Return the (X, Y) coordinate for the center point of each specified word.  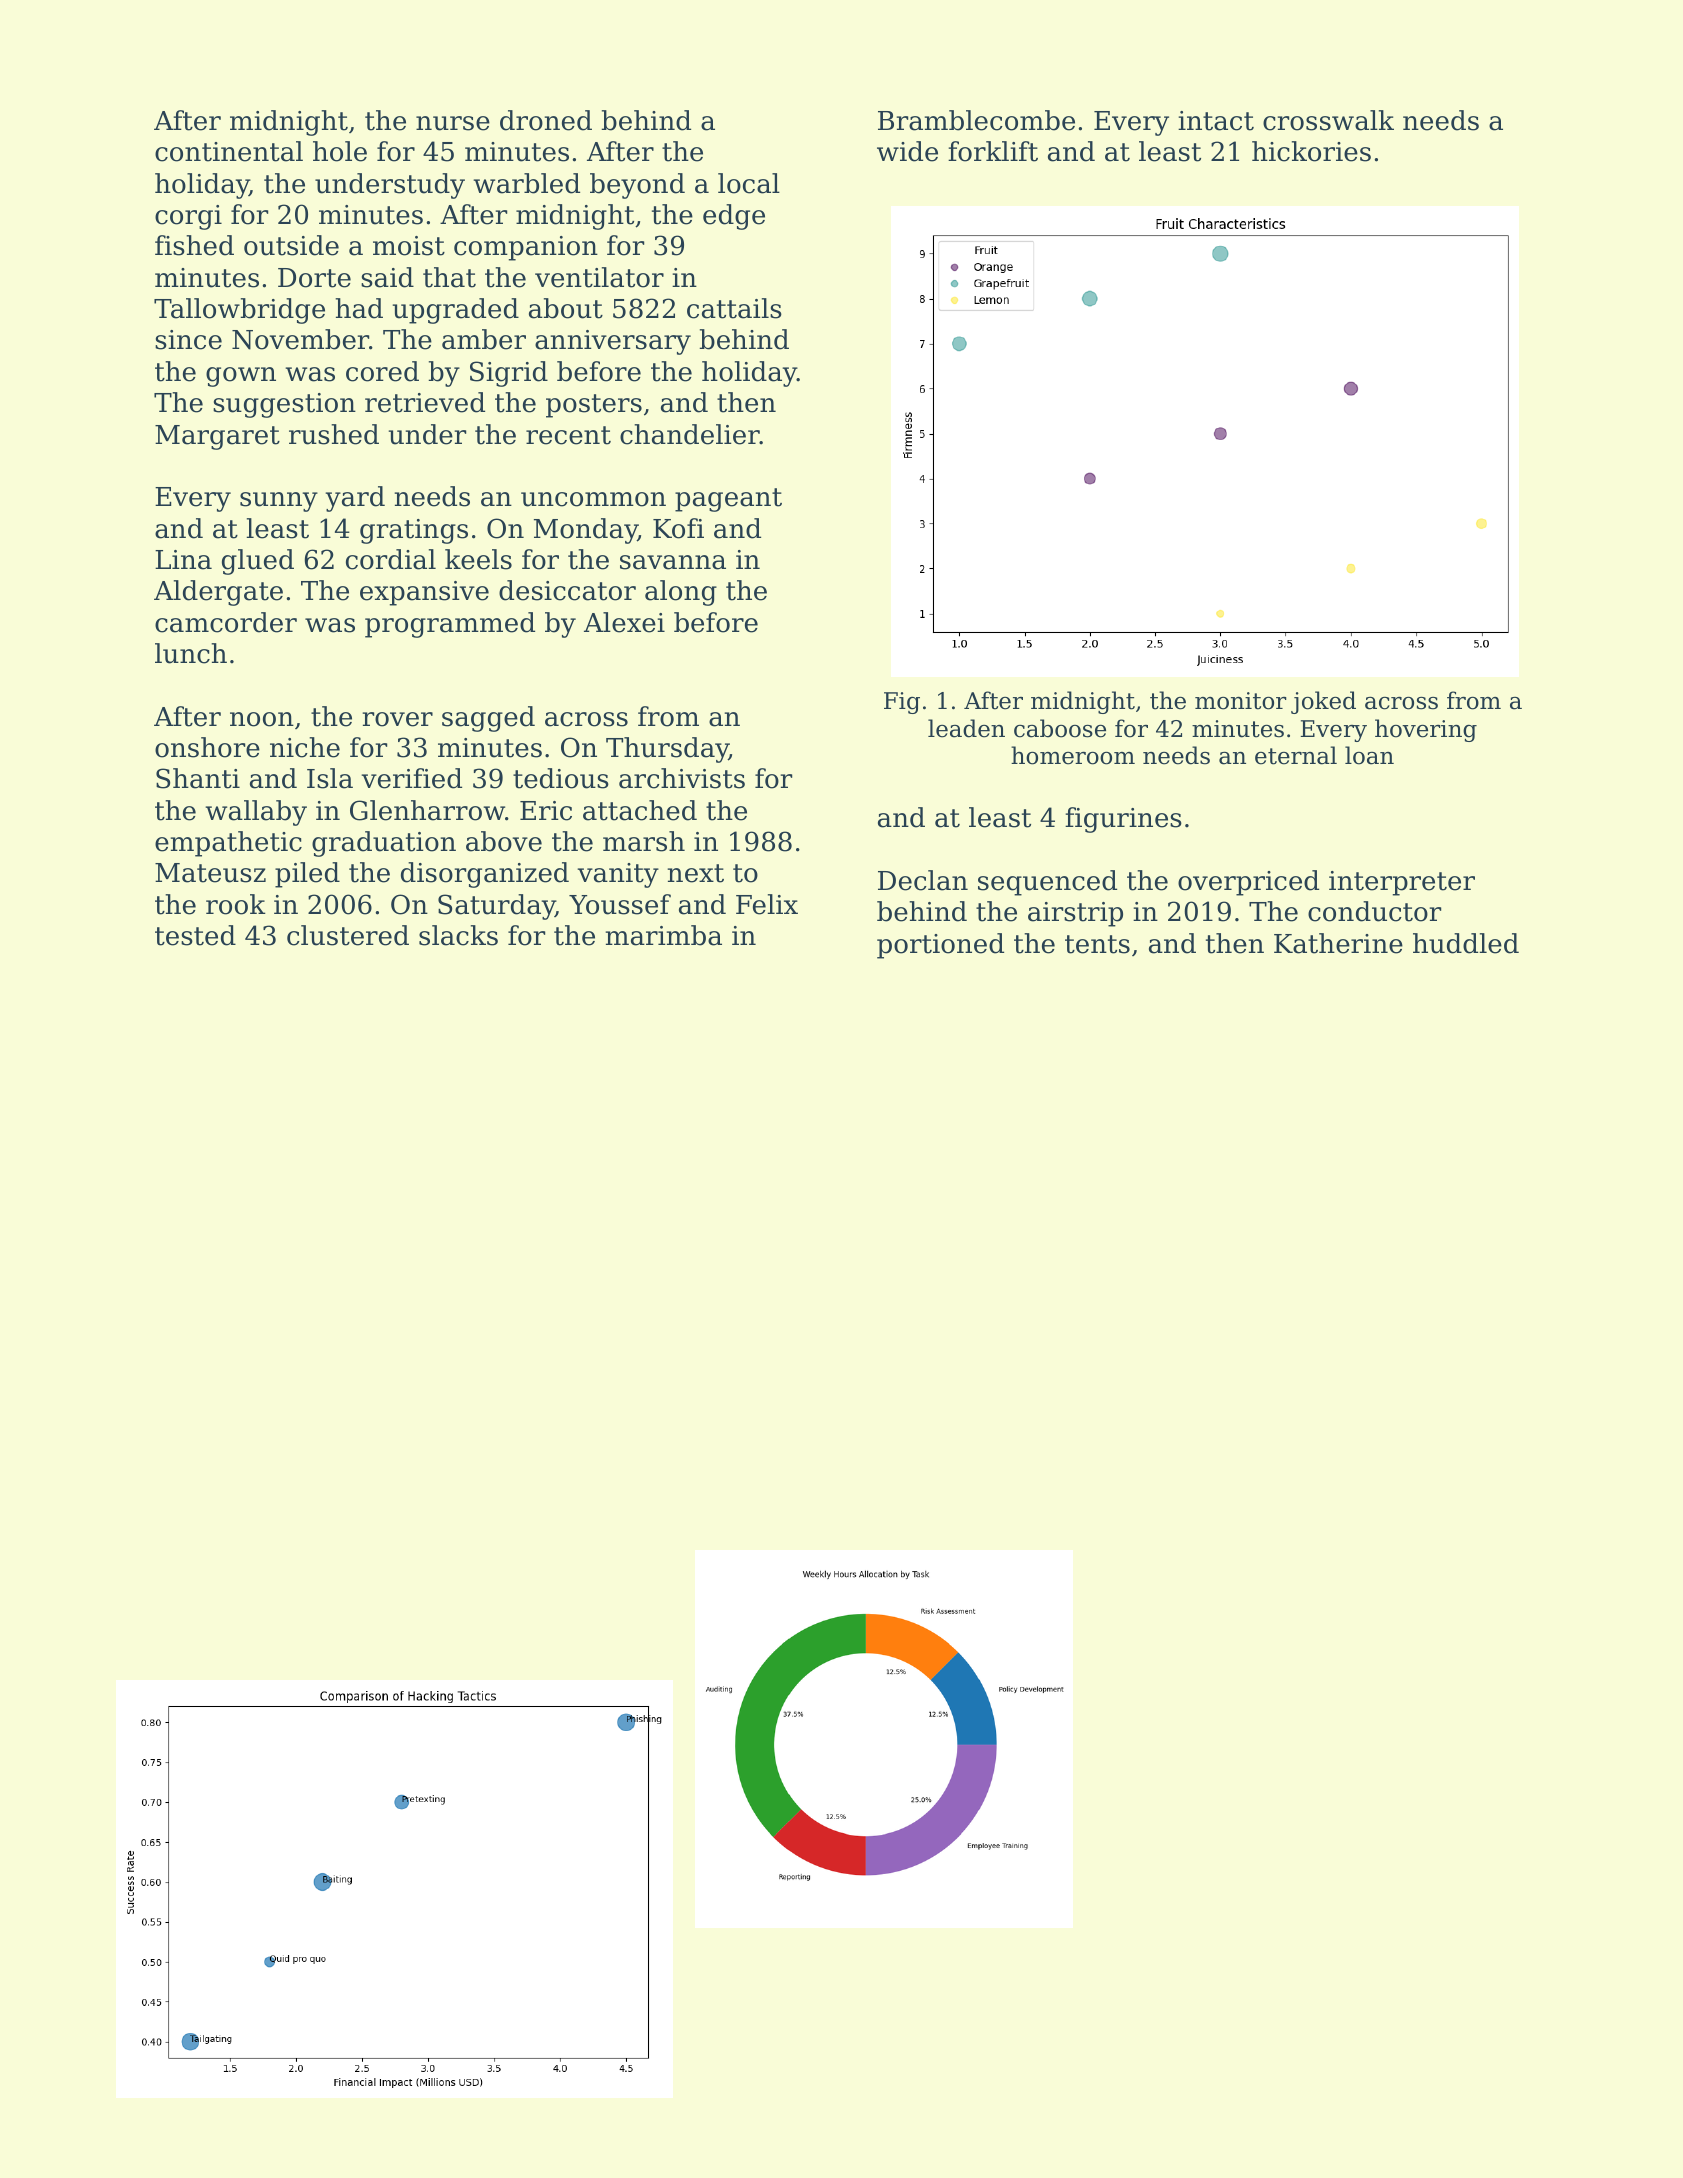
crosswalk (1328, 120)
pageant (728, 500)
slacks (458, 935)
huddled (1466, 943)
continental (229, 151)
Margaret (217, 437)
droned (546, 120)
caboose (1060, 728)
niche (305, 747)
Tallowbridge (239, 311)
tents (1097, 944)
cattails (734, 308)
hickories (1311, 151)
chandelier (690, 434)
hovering (1426, 730)
